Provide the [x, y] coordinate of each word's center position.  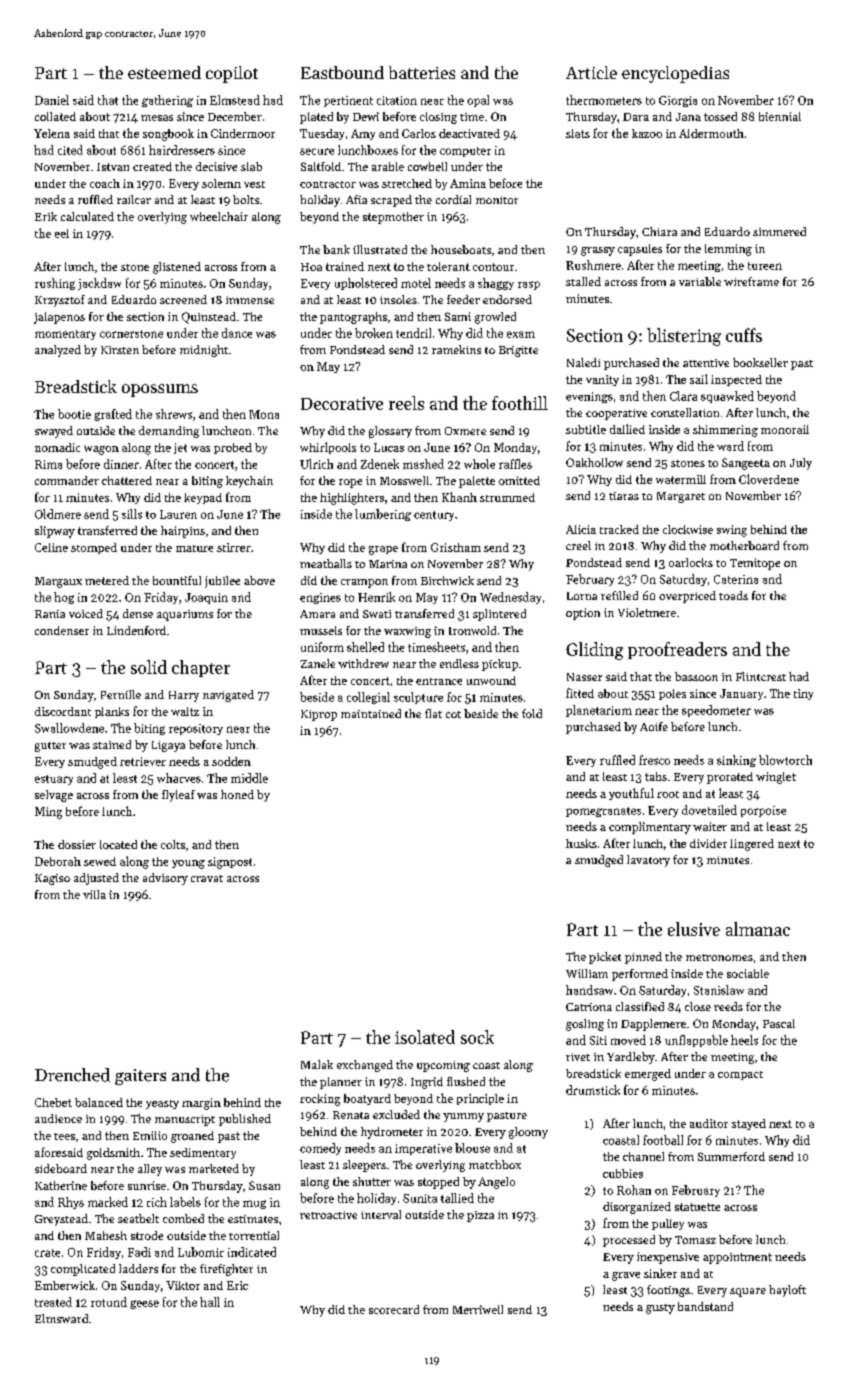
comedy [320, 1149]
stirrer [234, 547]
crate [47, 1253]
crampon [364, 583]
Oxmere [465, 431]
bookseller [760, 362]
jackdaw [99, 284]
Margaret [681, 497]
